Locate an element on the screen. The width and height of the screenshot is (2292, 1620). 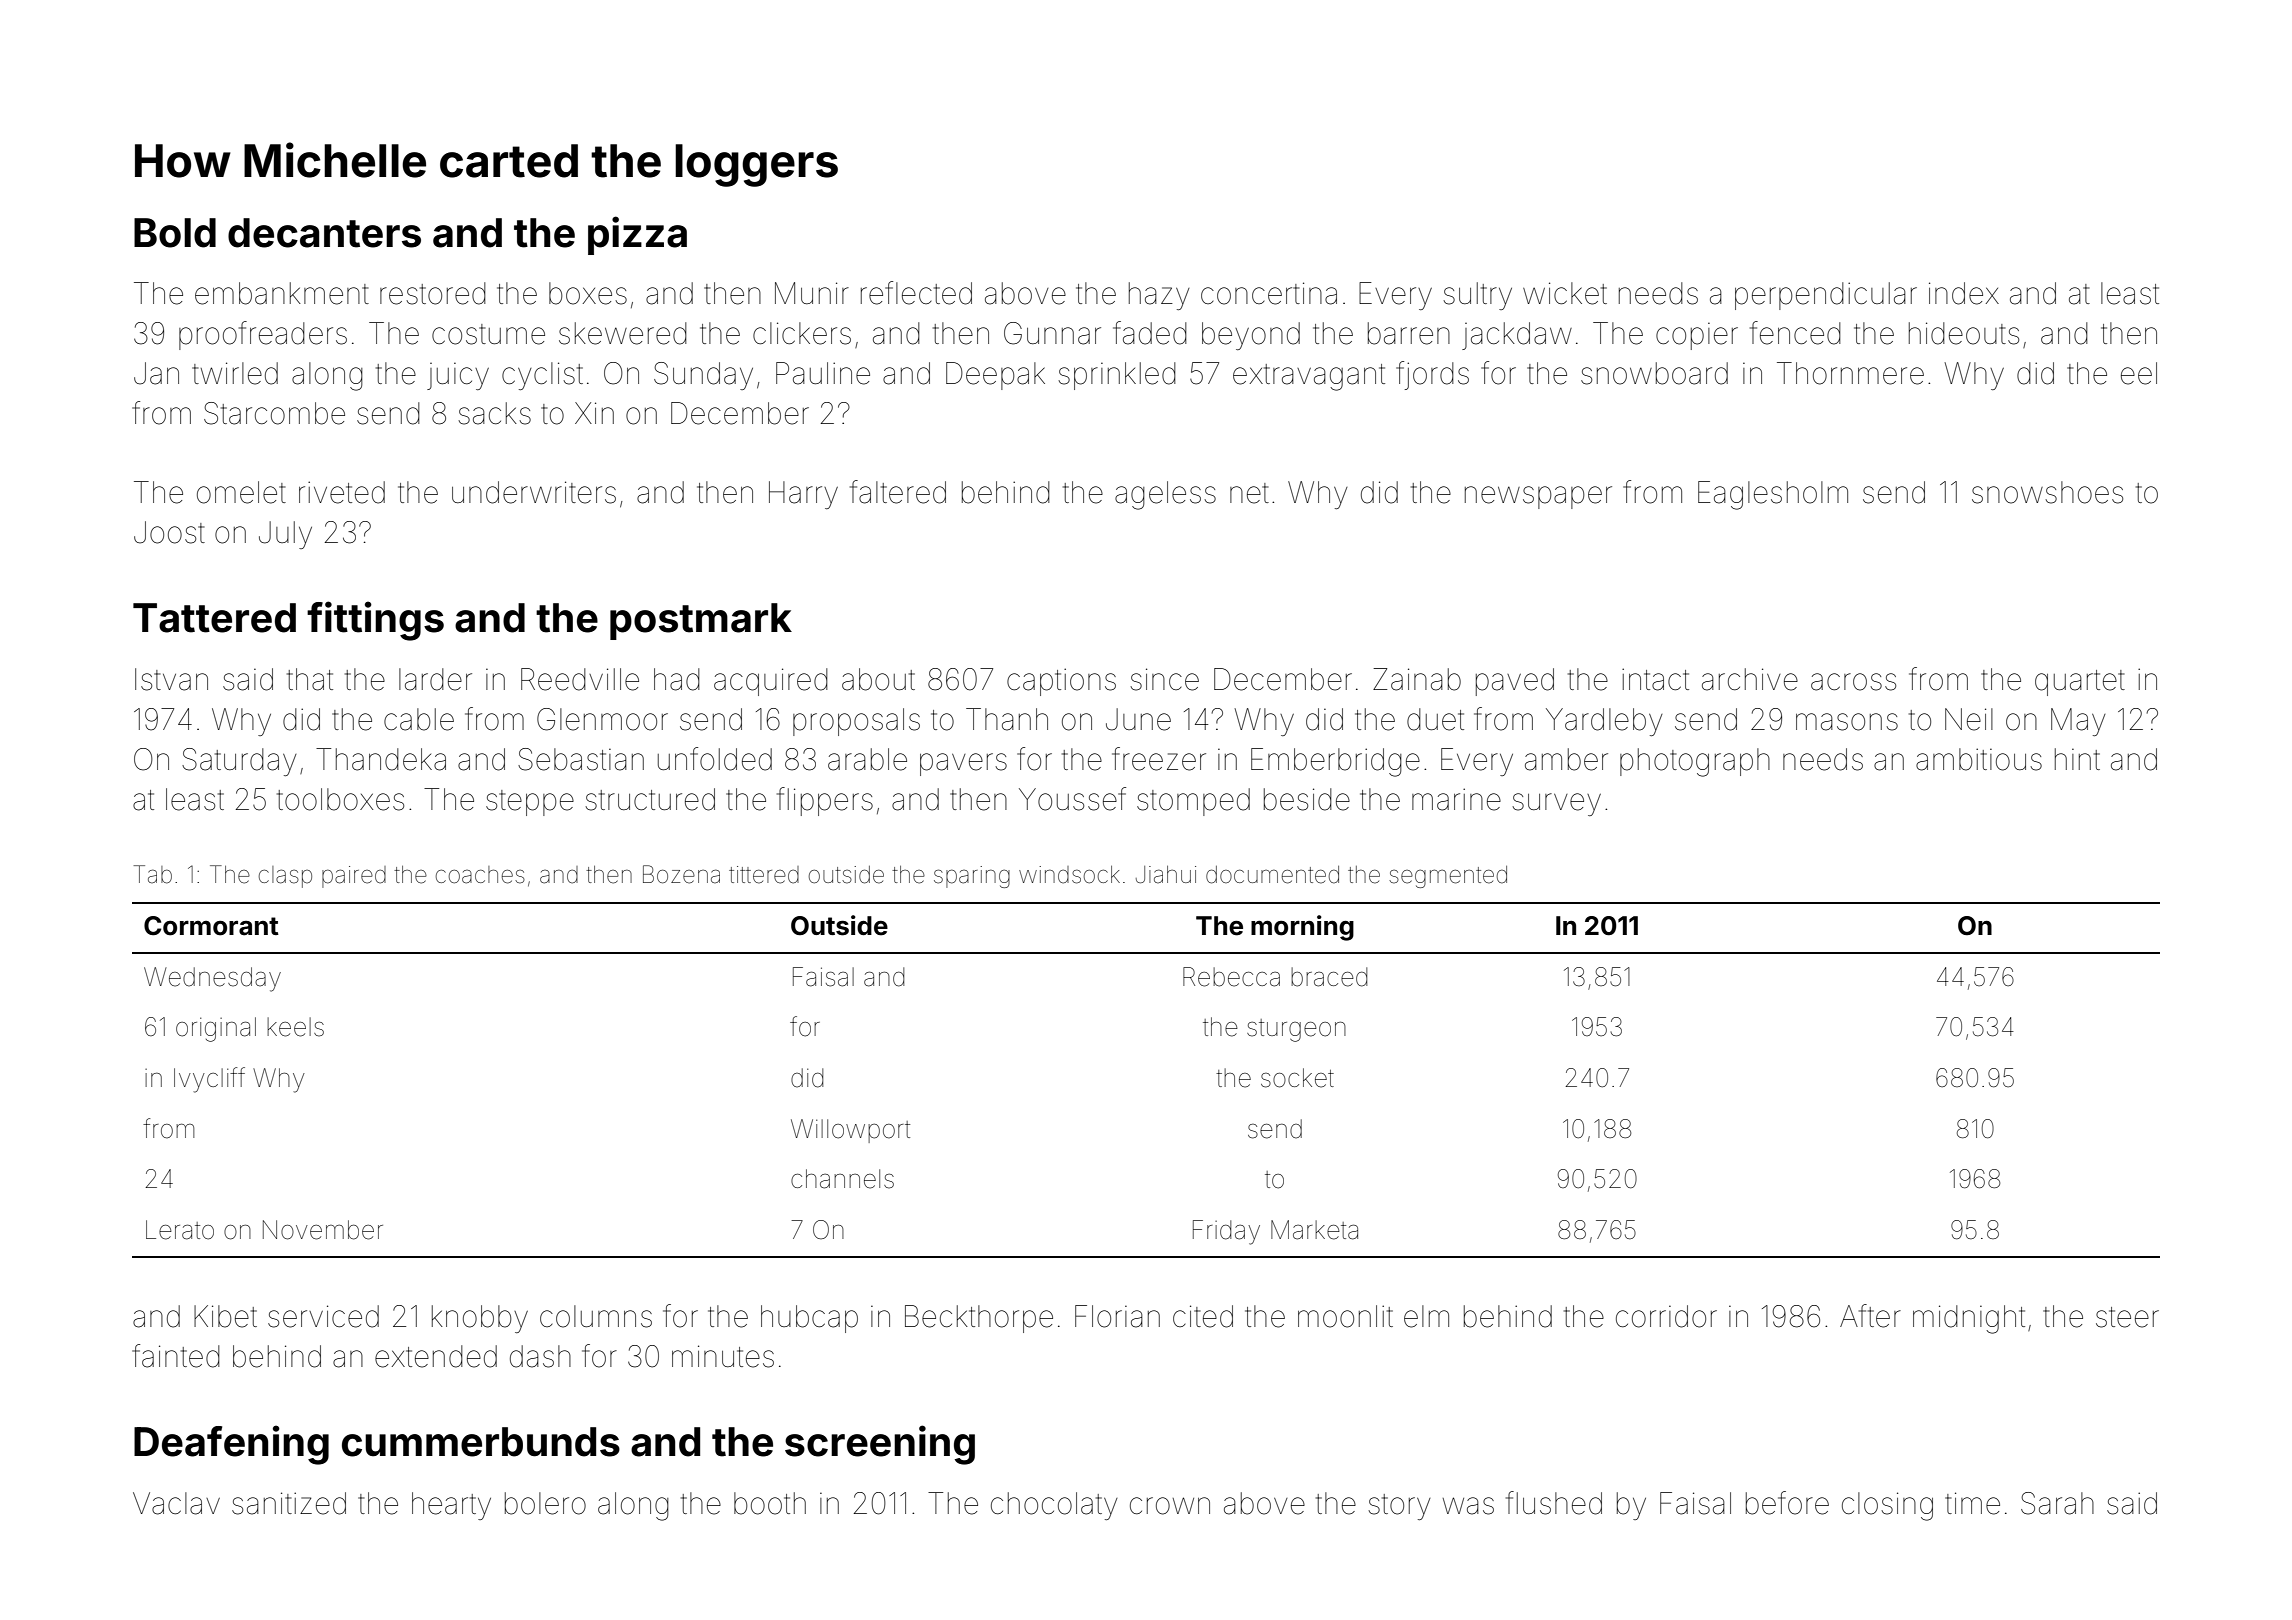
net is located at coordinates (1249, 493).
